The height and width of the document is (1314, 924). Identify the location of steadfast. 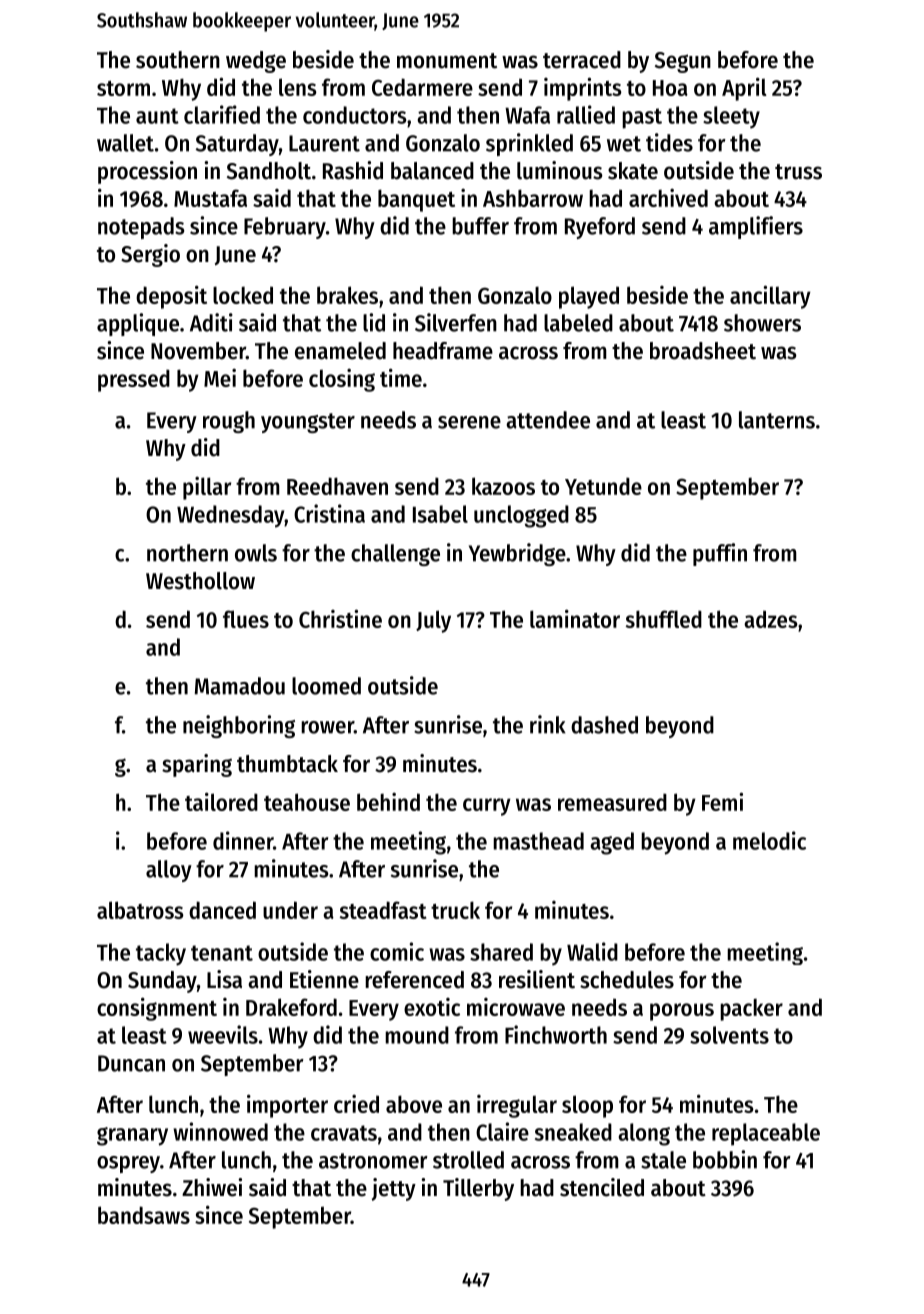
(383, 910).
